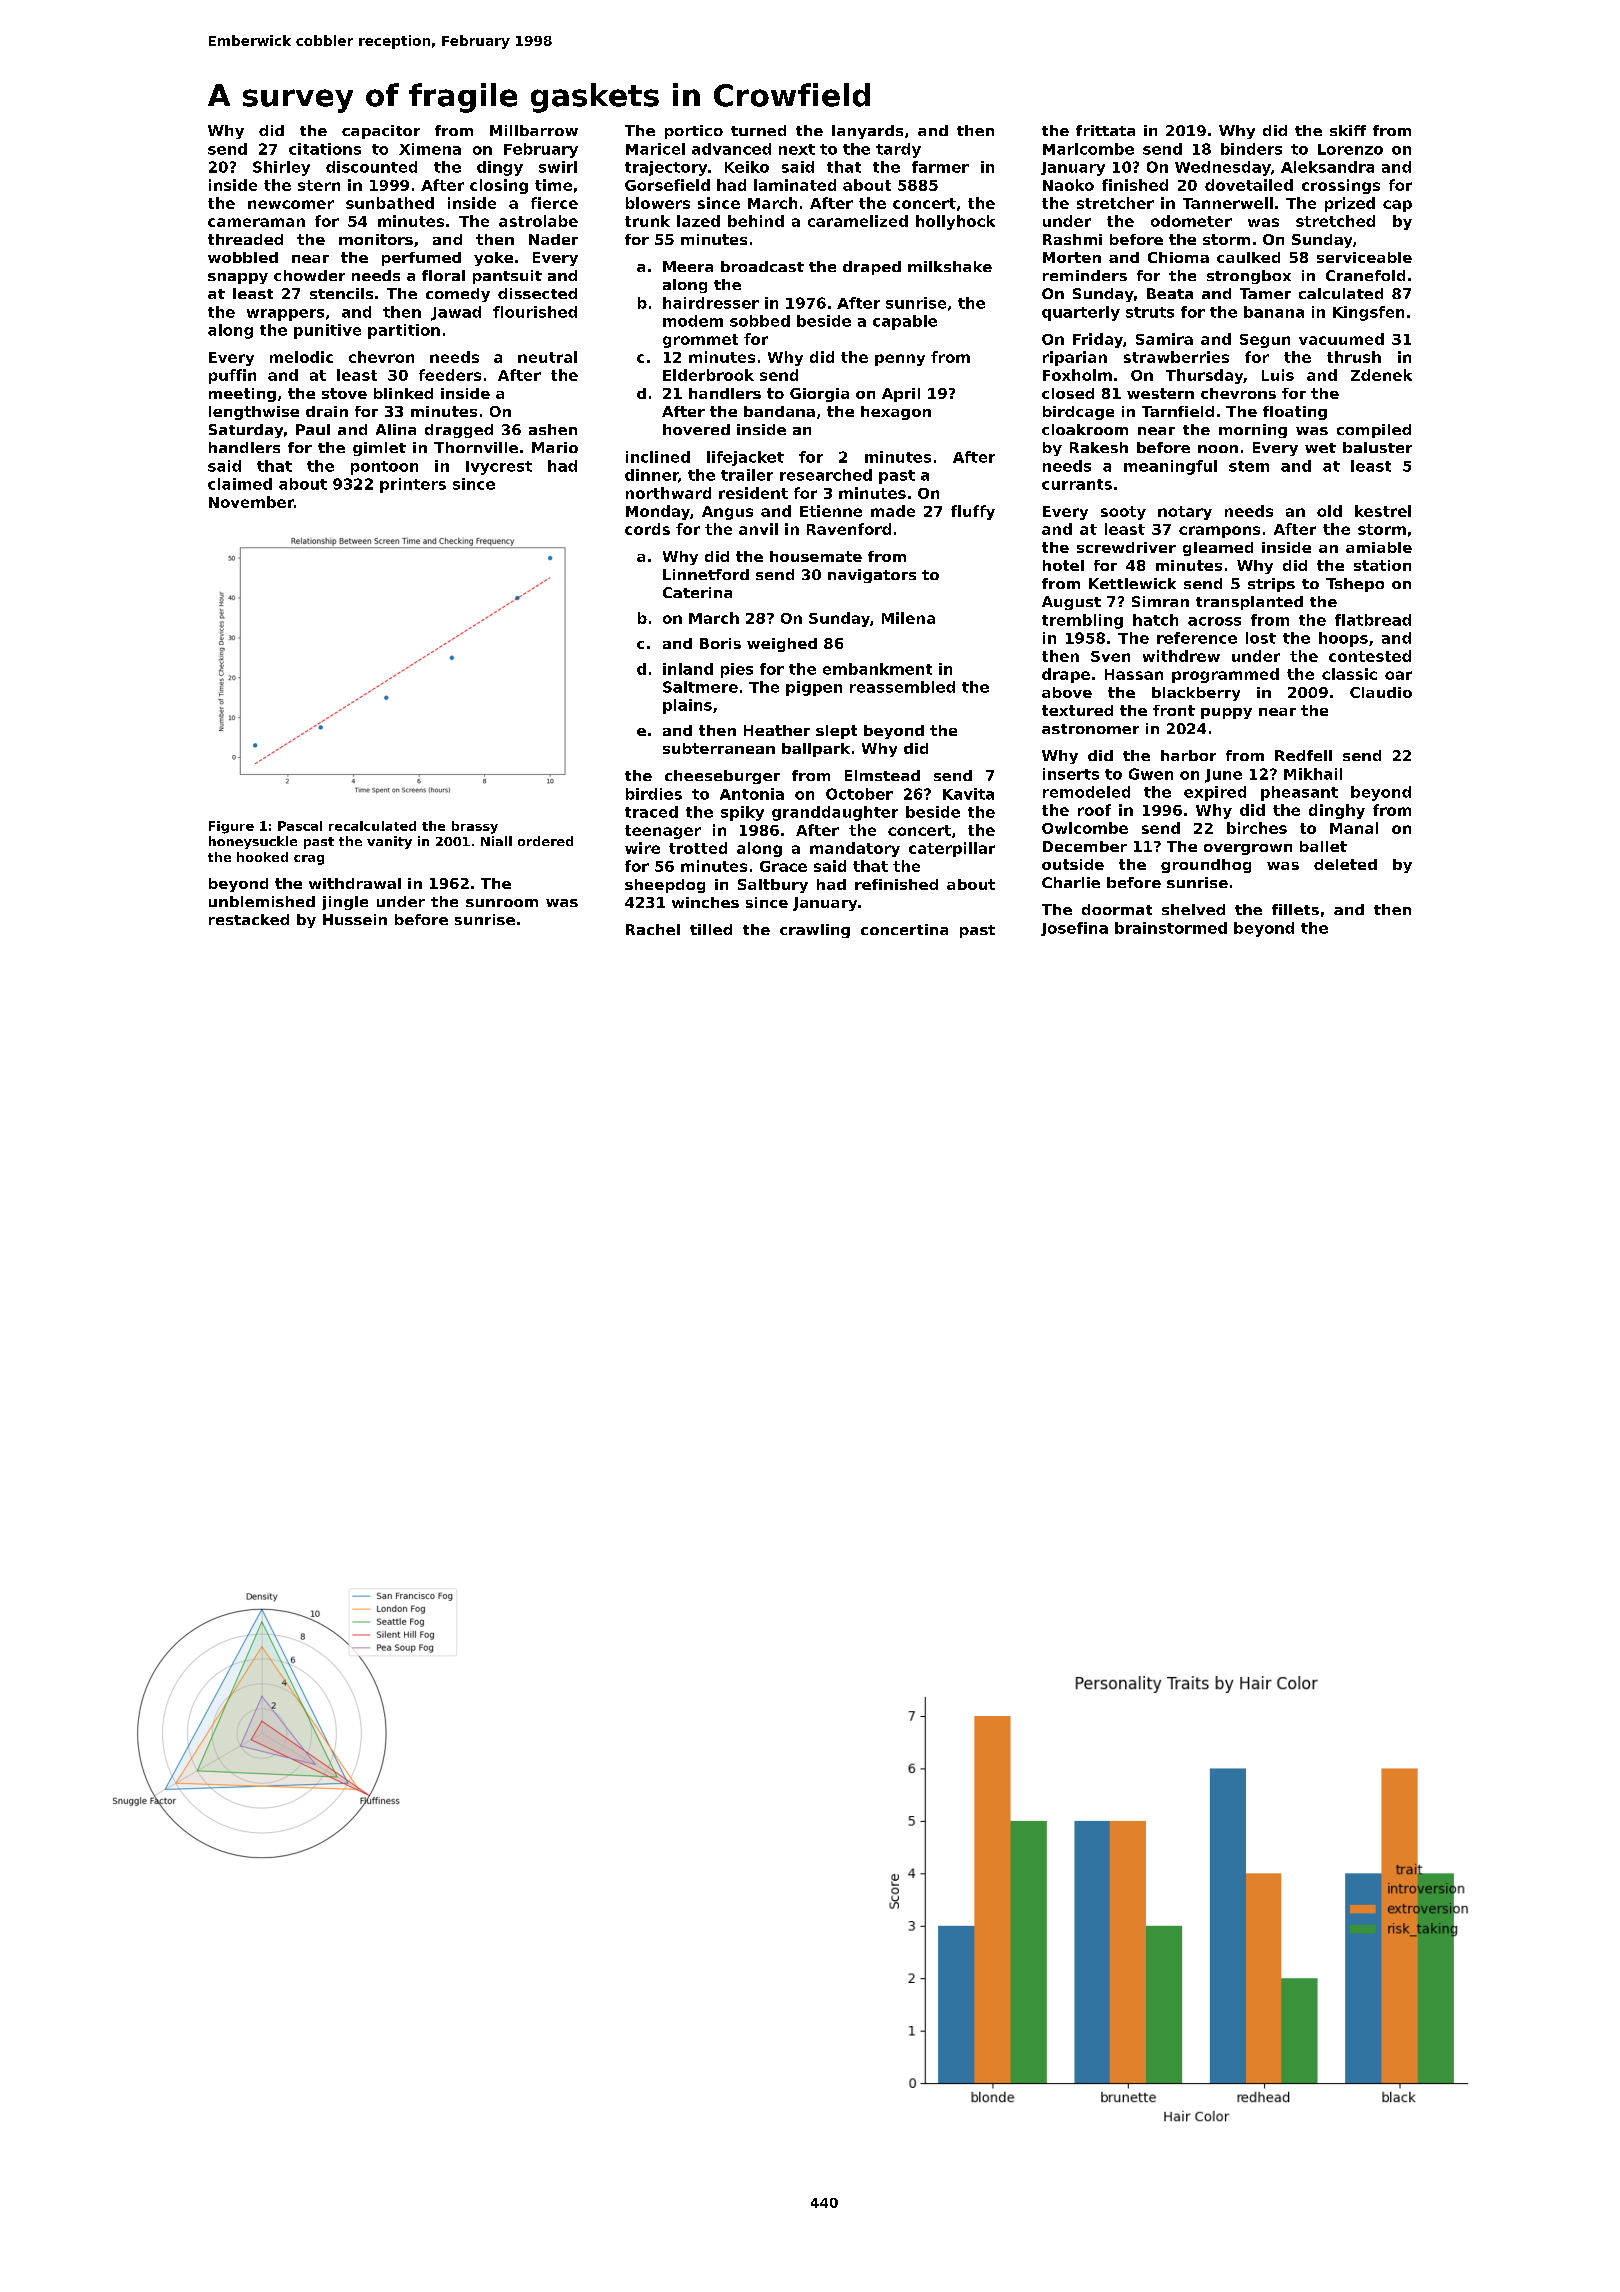 This document has width=1620, height=2292. Describe the element at coordinates (300, 826) in the document. I see `Pascal` at that location.
